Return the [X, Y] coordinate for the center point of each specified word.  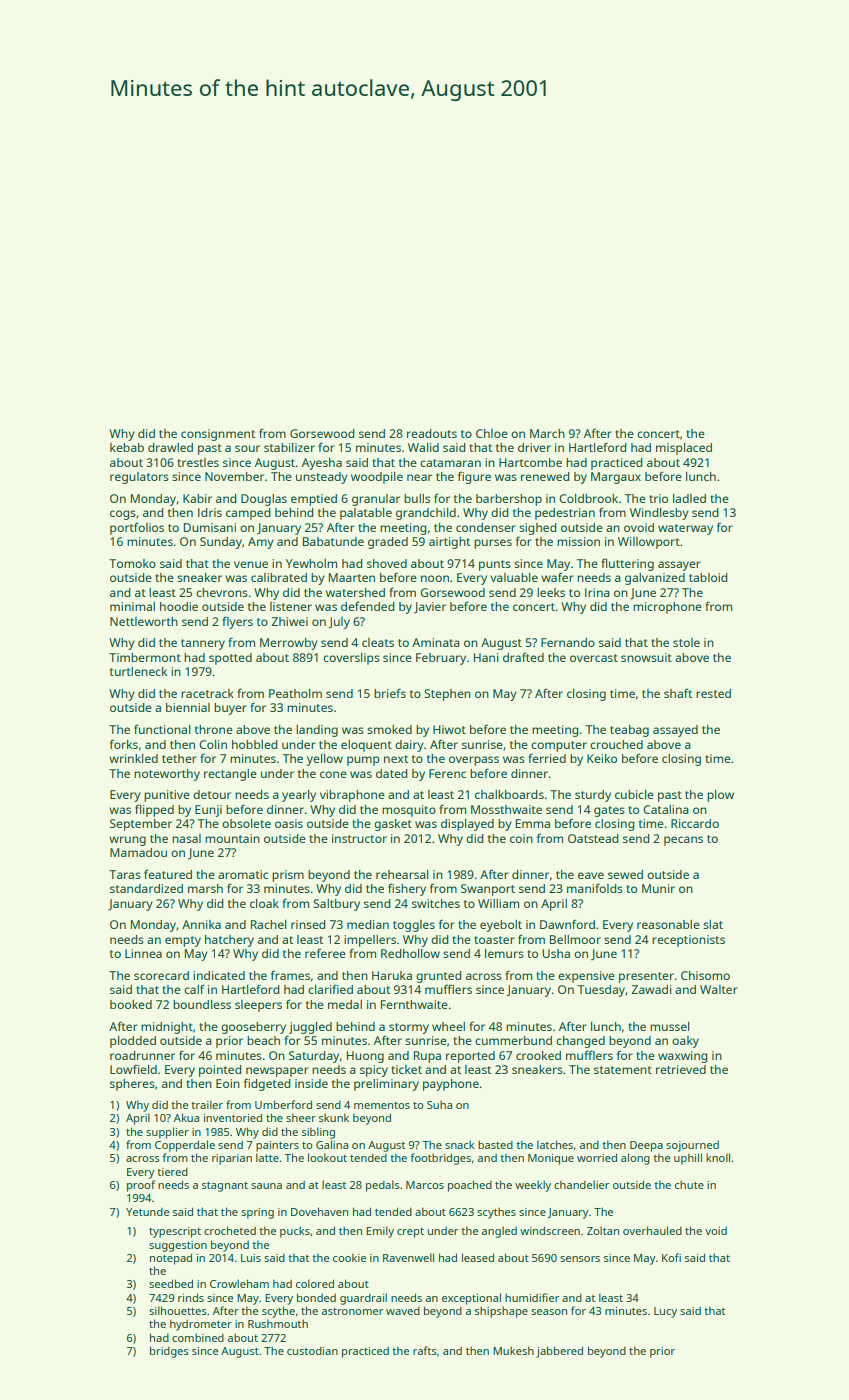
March [547, 433]
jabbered [559, 1352]
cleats [378, 642]
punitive [167, 796]
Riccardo [695, 823]
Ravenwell [408, 1257]
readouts [432, 433]
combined [198, 1337]
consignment [218, 435]
